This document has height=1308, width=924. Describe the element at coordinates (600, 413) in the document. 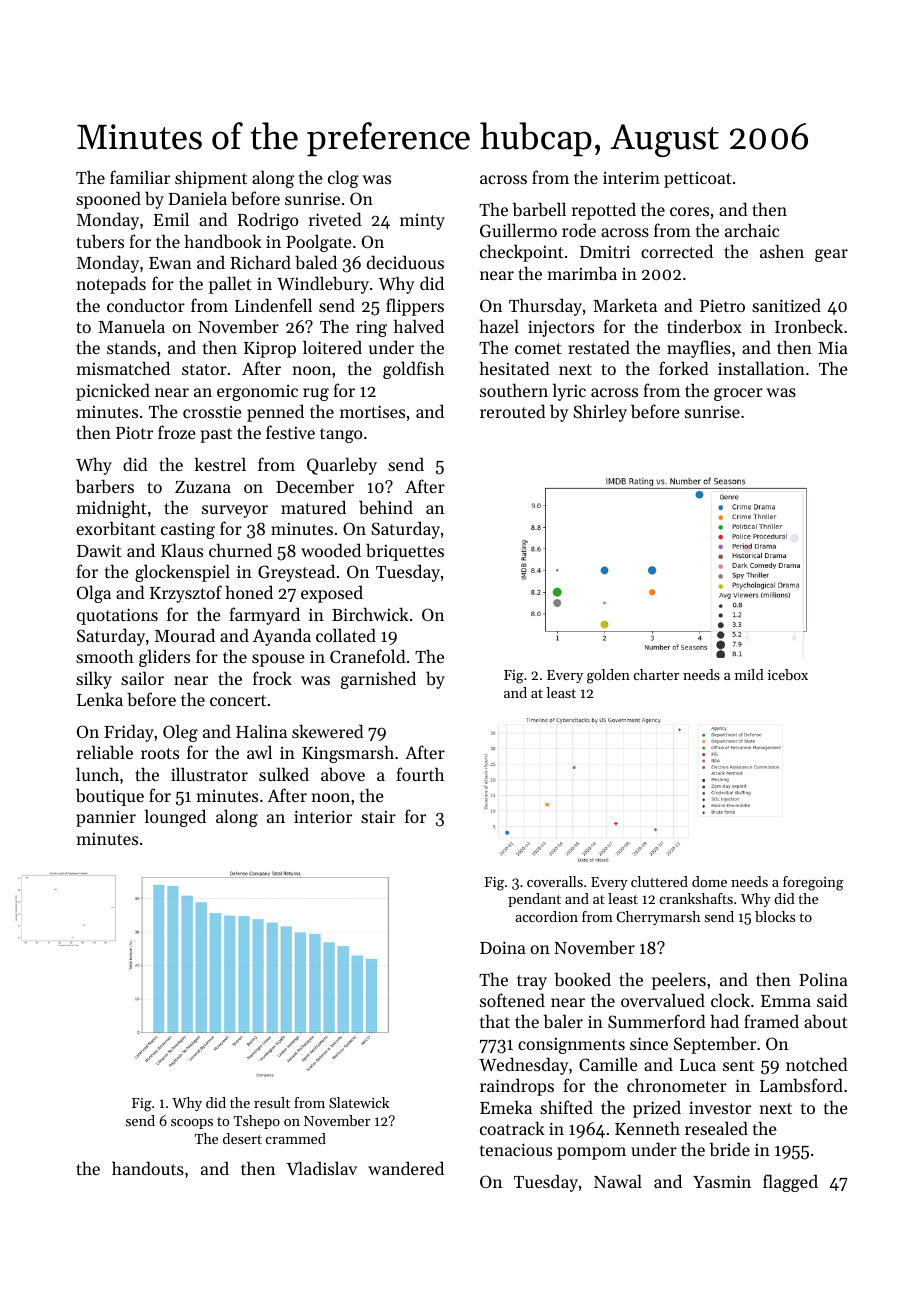

I see `Shirley` at that location.
